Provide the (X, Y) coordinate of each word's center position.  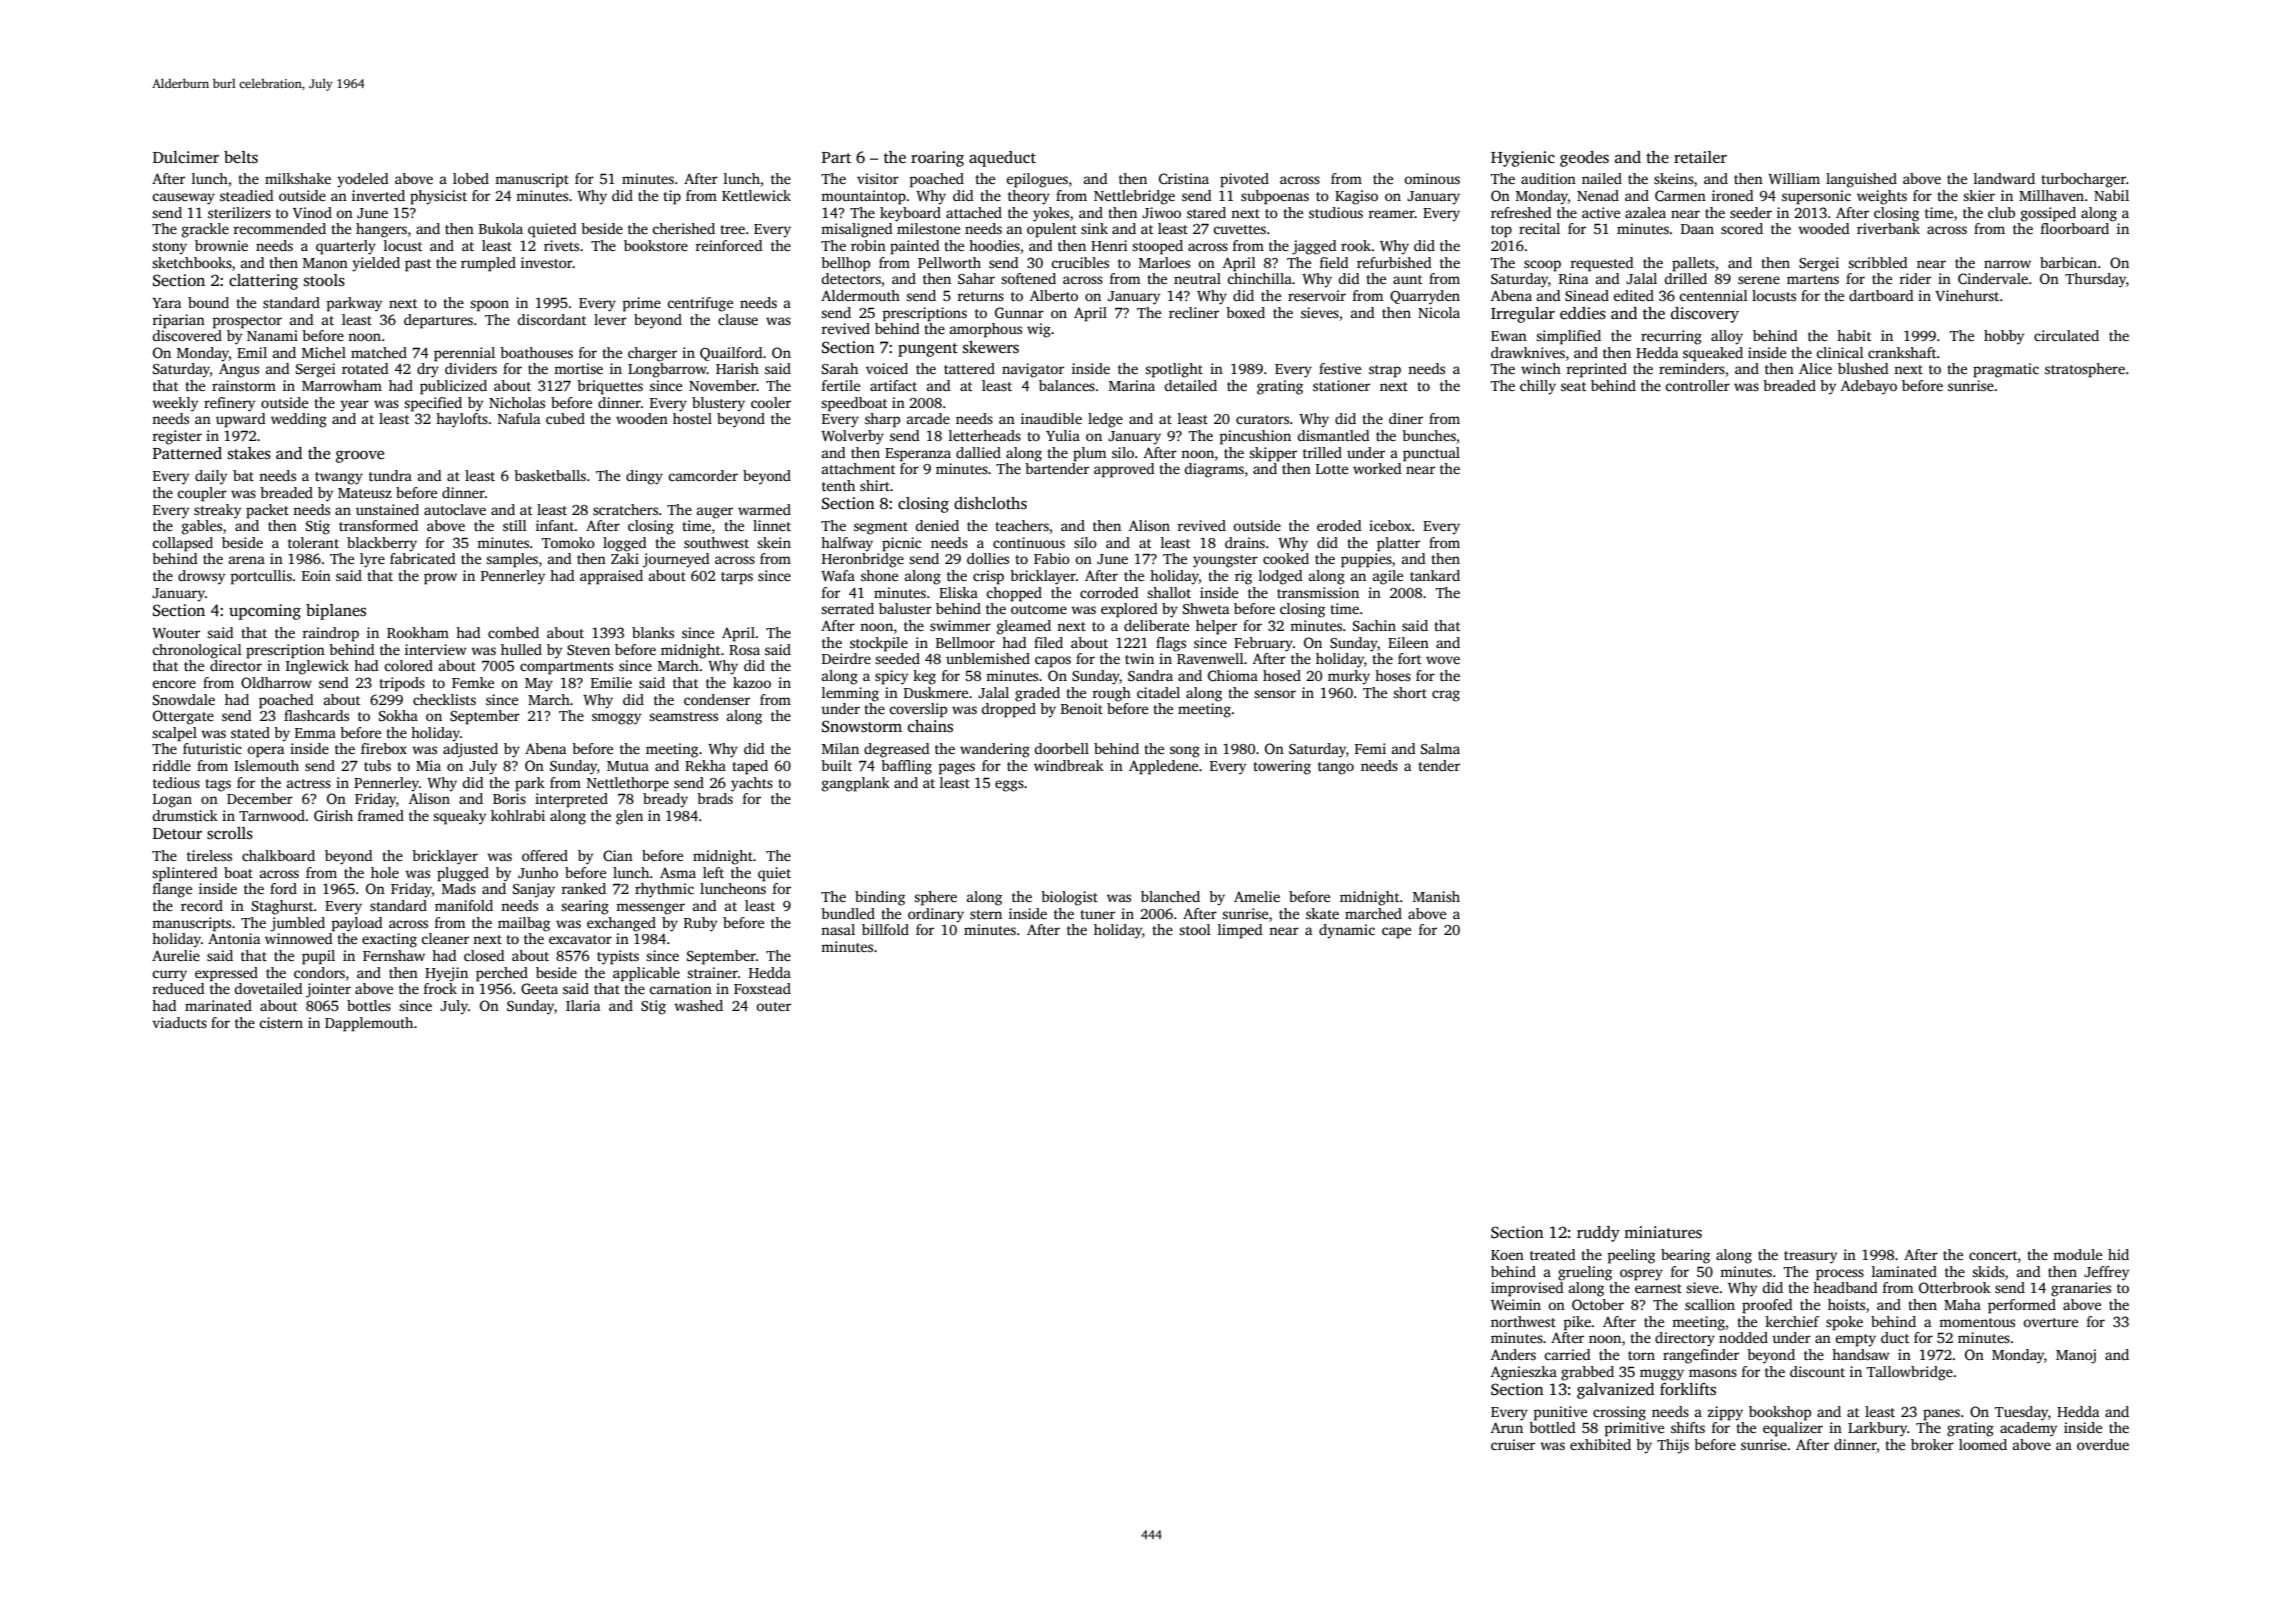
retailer (1700, 157)
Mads (459, 888)
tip (672, 197)
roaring (937, 159)
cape (1396, 933)
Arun (1507, 1427)
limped (1240, 931)
